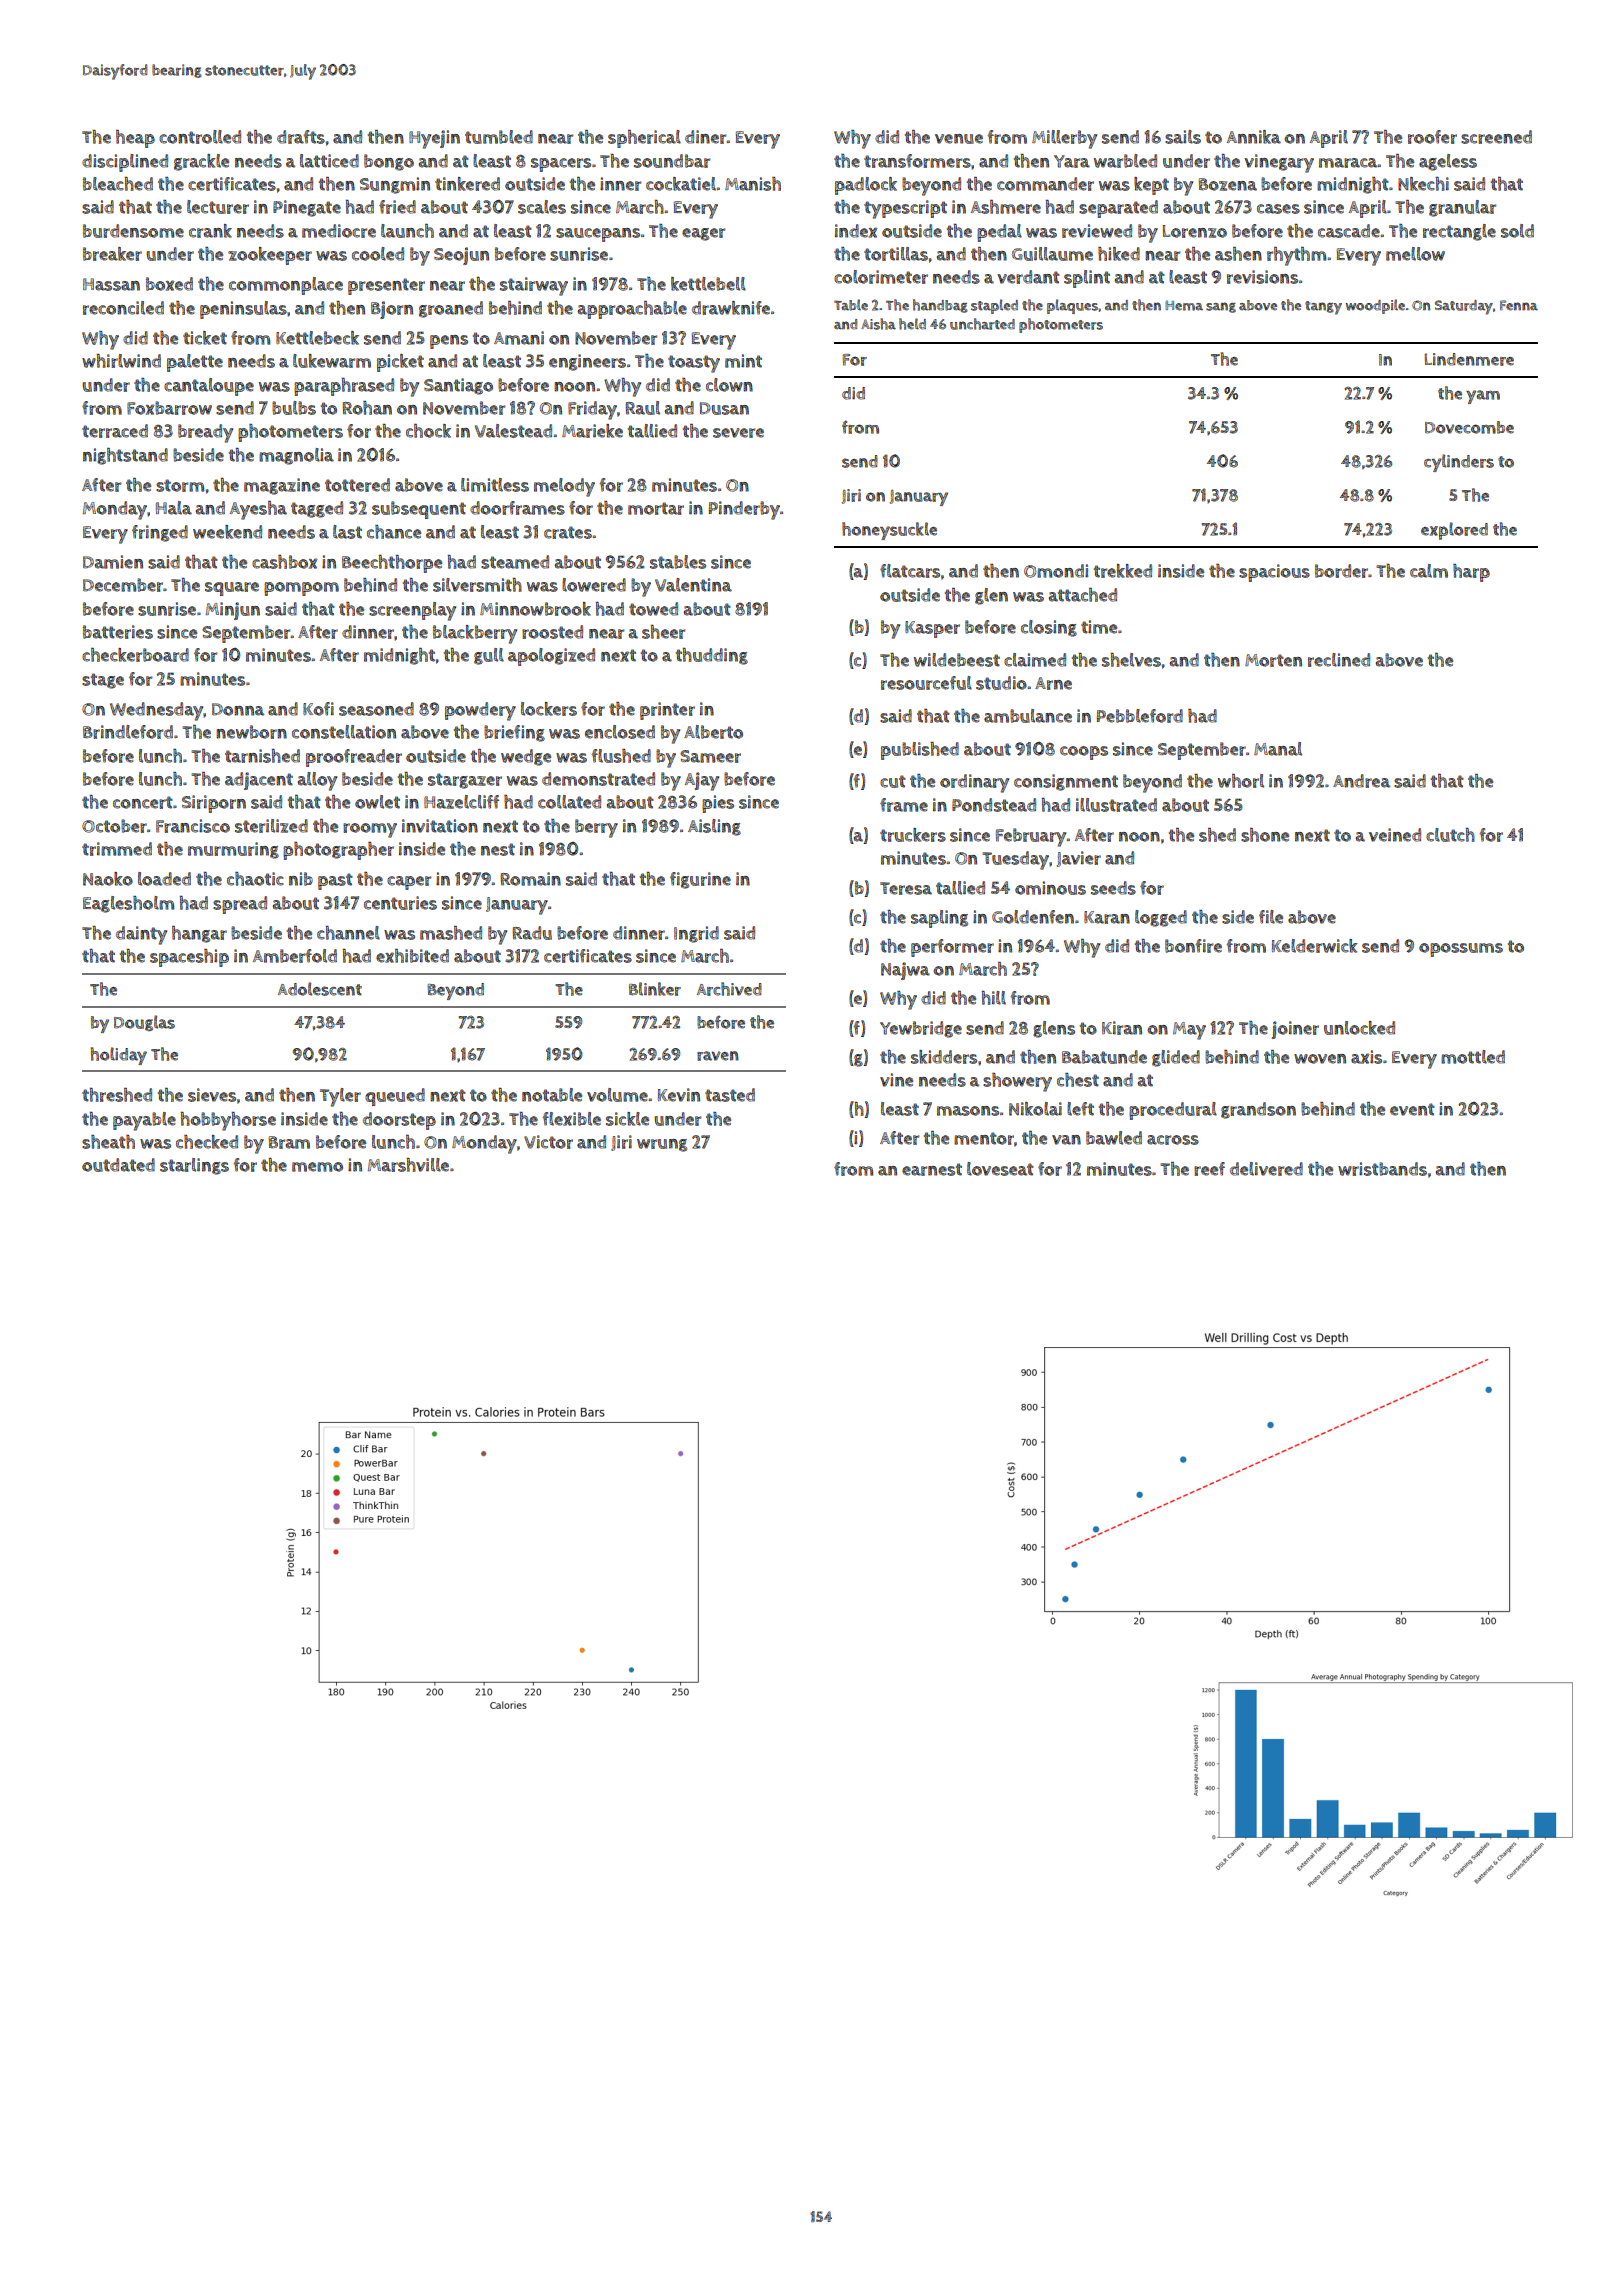  I want to click on screened, so click(1496, 137).
